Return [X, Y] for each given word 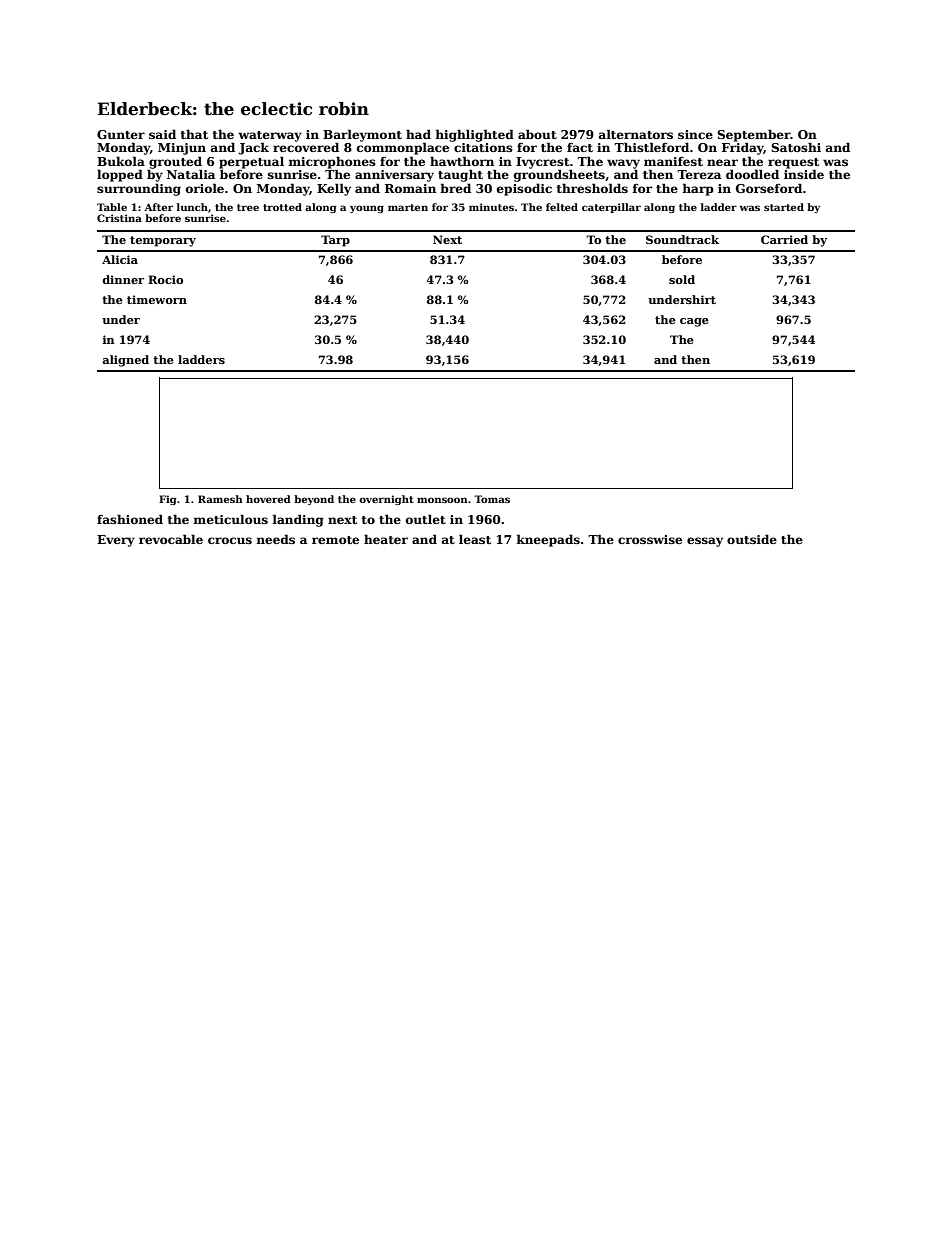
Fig [167, 500]
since [695, 134]
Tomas [492, 499]
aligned [125, 361]
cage [694, 322]
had [418, 134]
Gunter [121, 134]
